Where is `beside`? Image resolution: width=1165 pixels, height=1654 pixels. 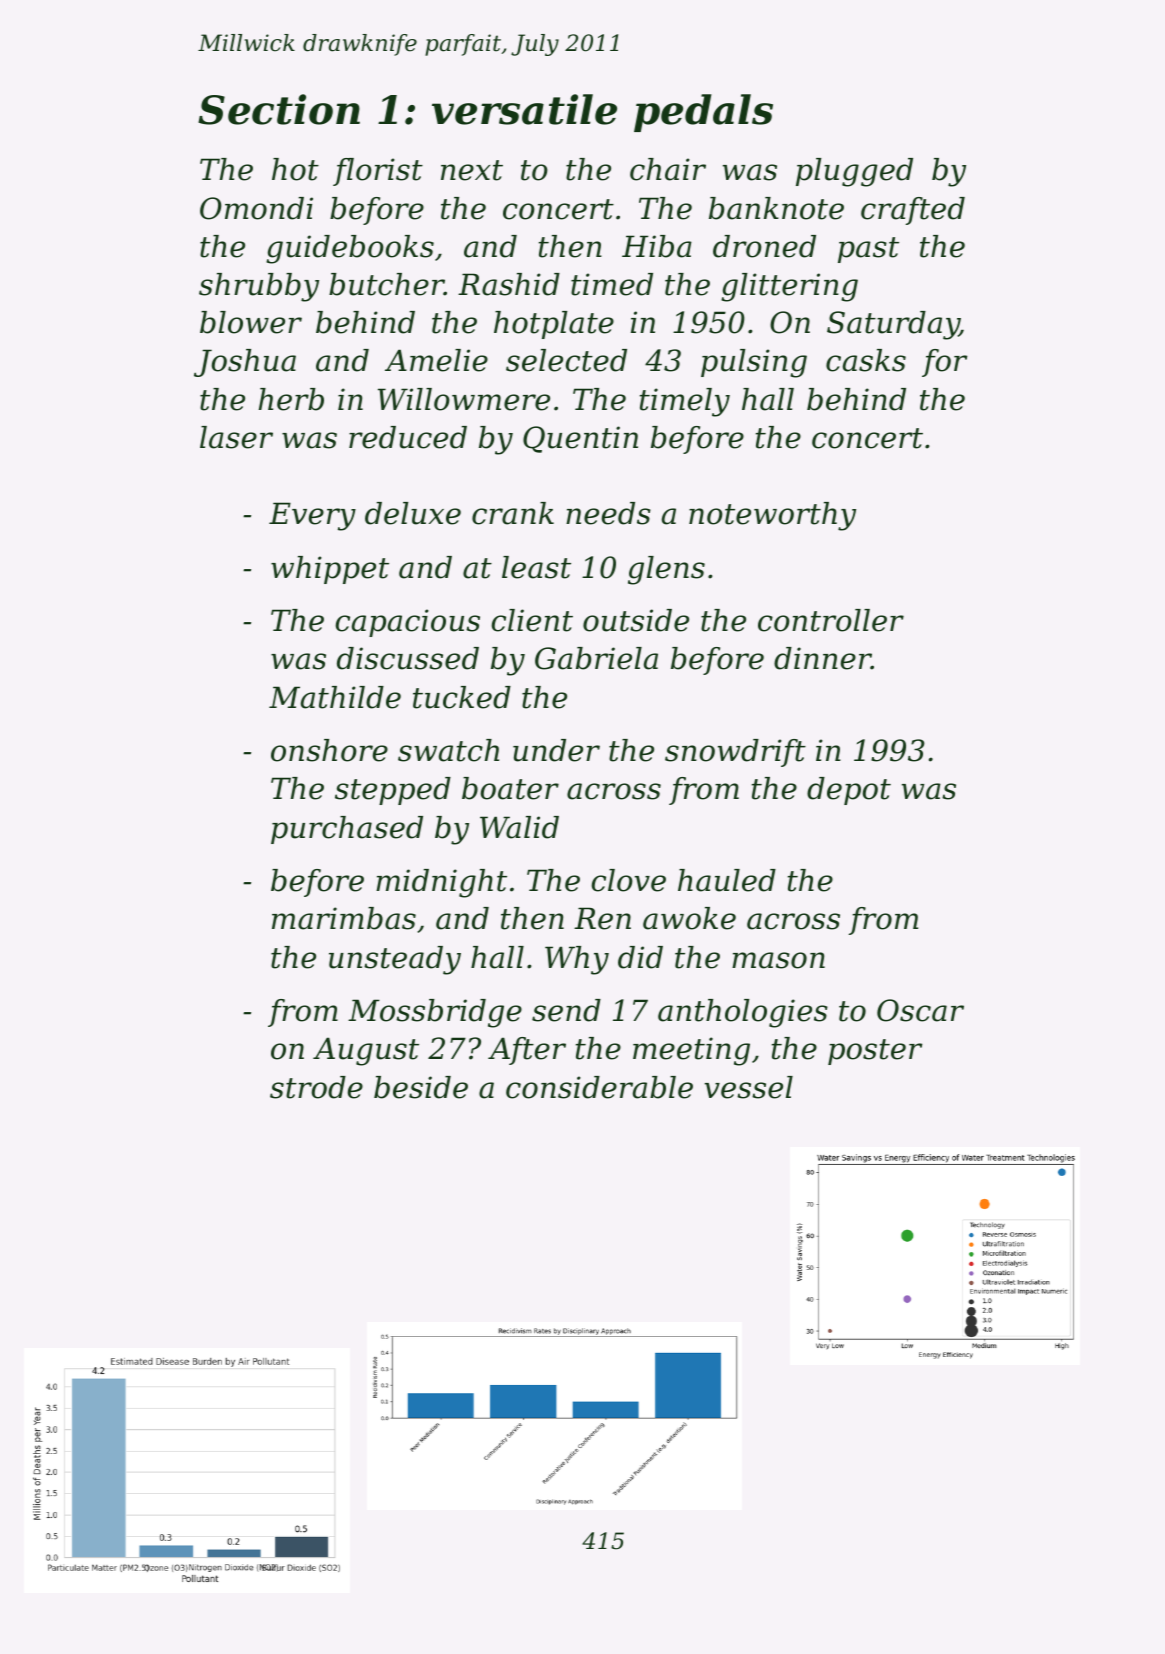 beside is located at coordinates (421, 1087).
